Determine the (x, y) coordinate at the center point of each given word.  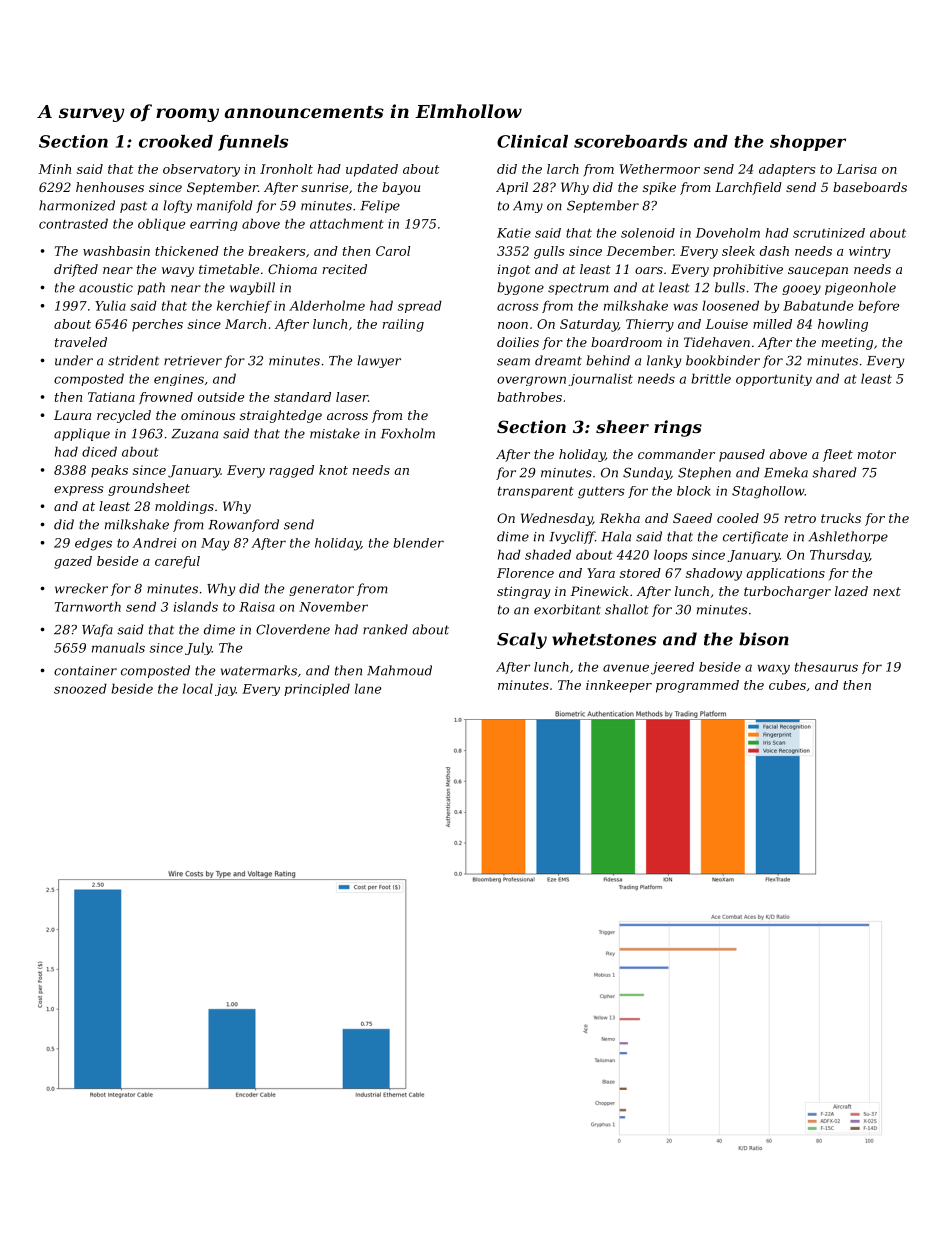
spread (420, 306)
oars (649, 270)
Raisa (257, 607)
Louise (726, 324)
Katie (514, 233)
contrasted (73, 223)
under (74, 360)
